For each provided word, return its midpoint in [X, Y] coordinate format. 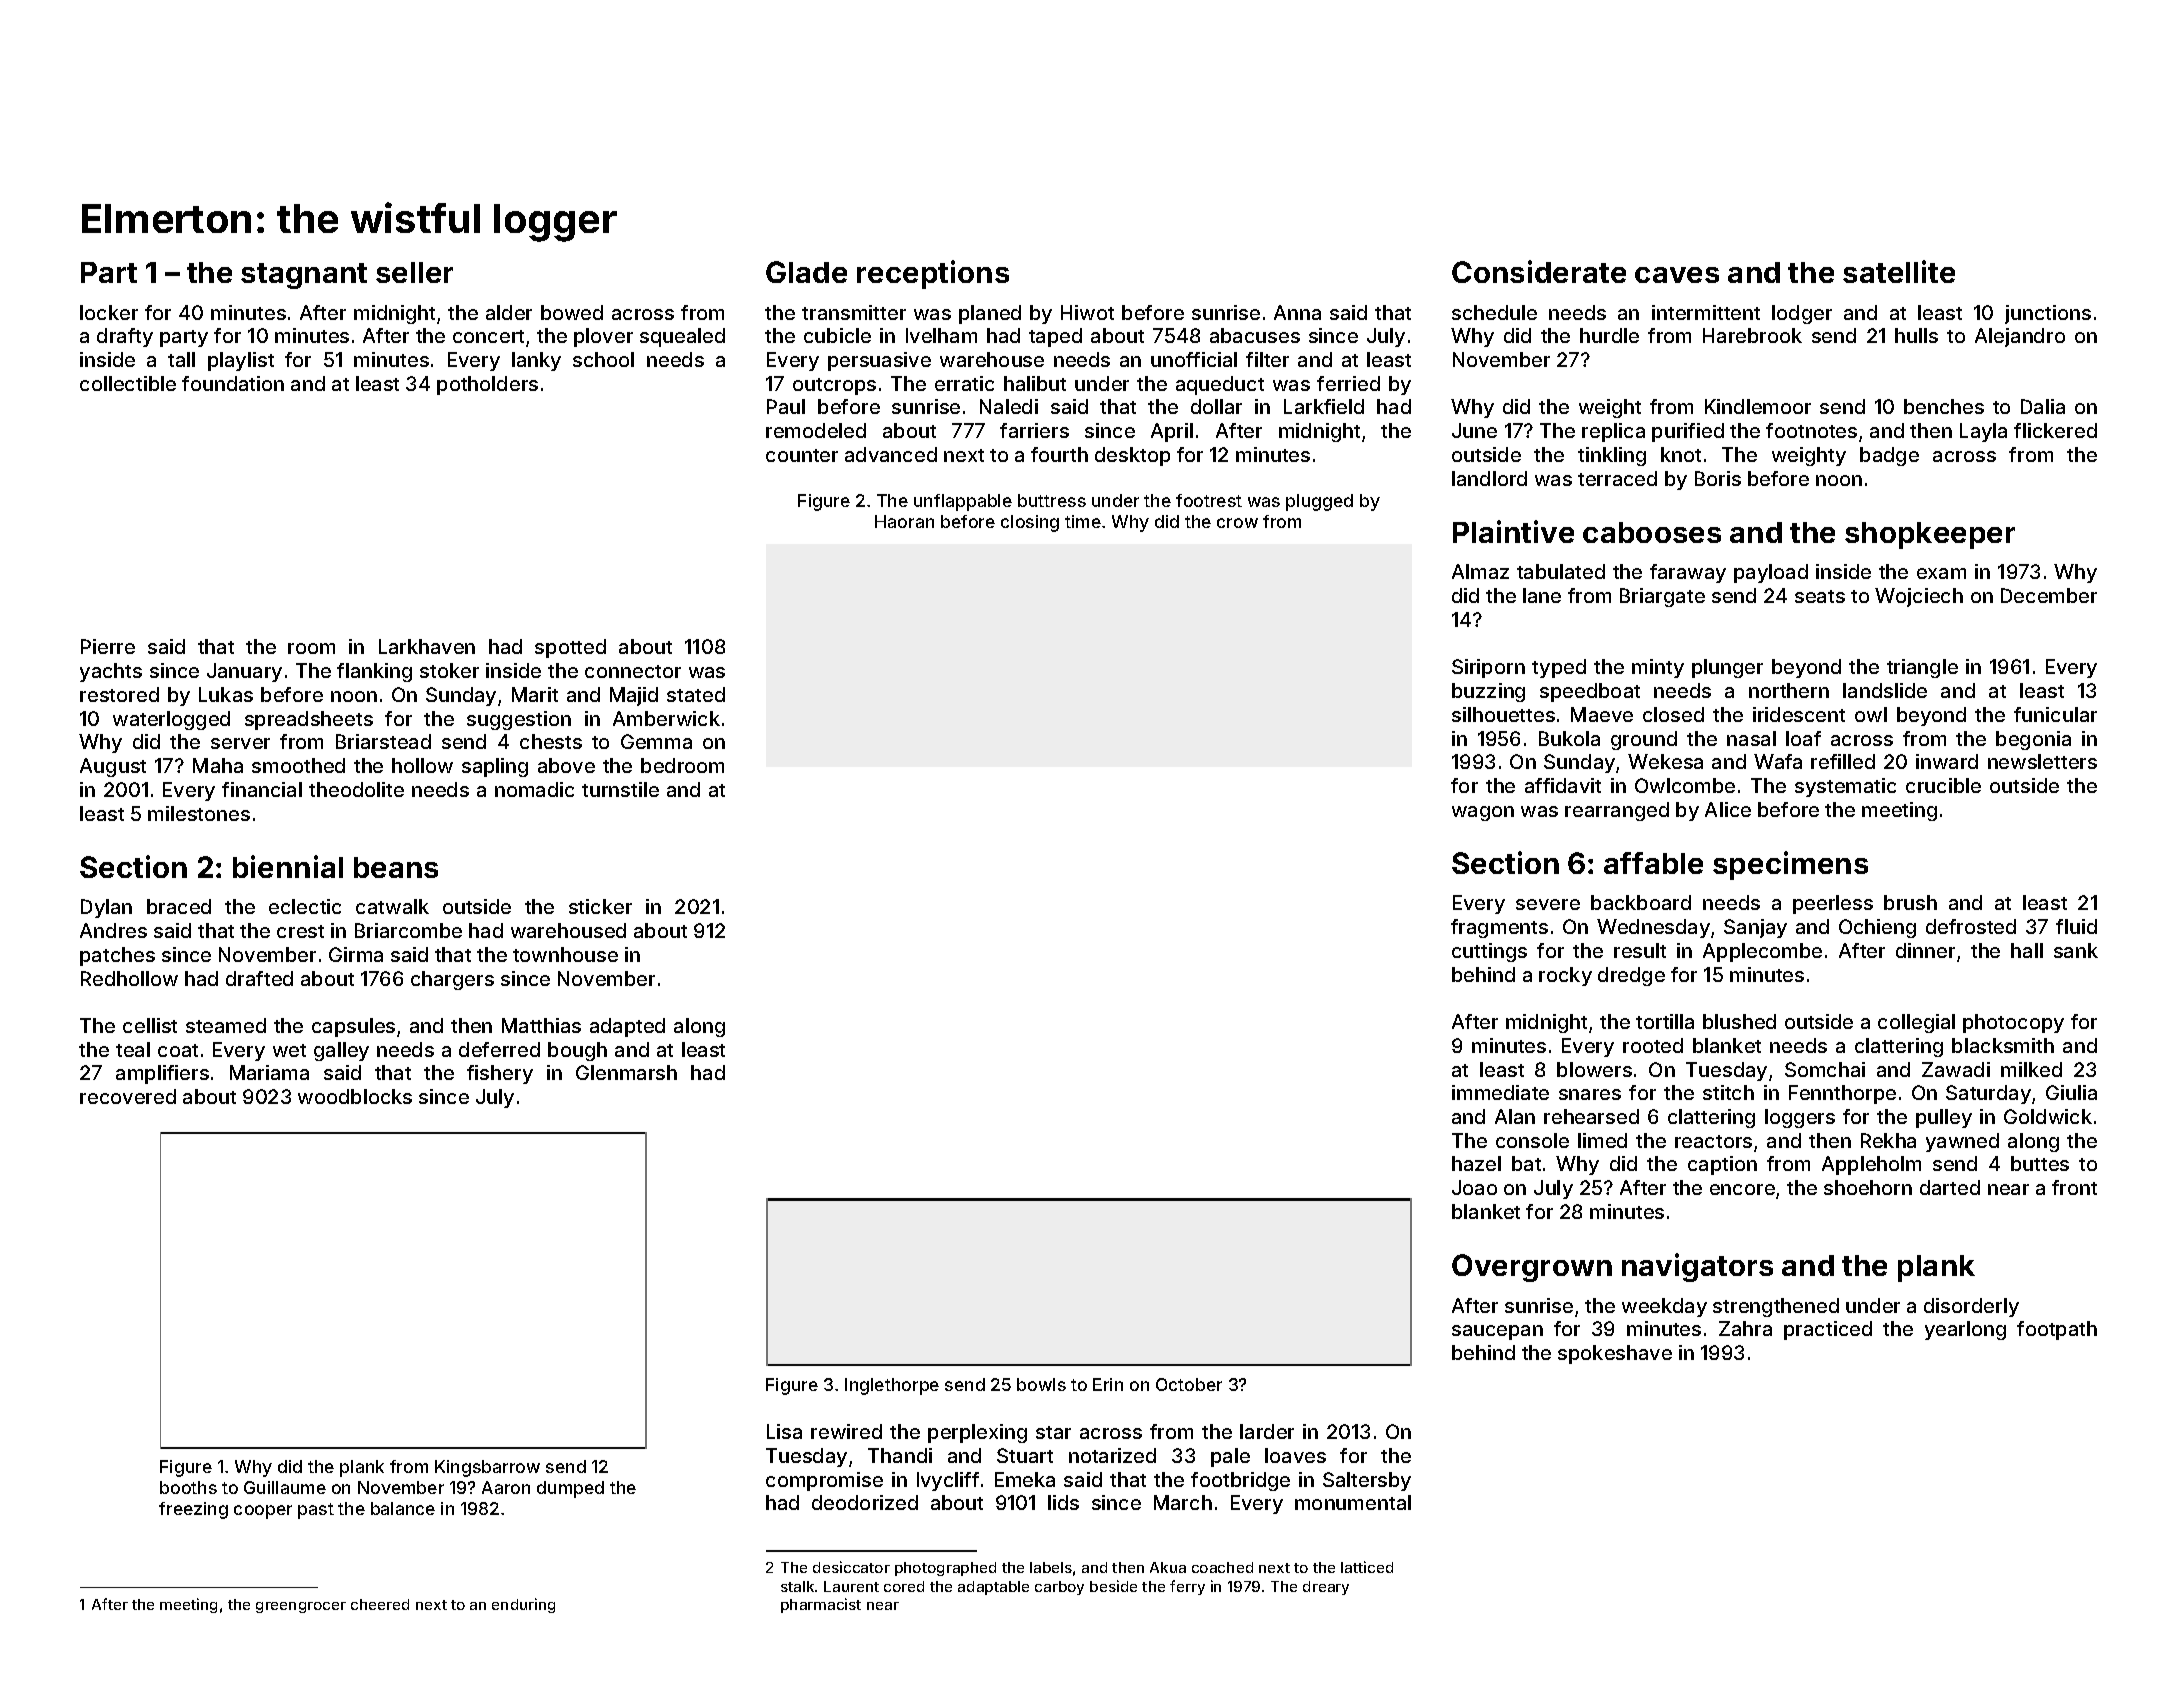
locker [109, 312]
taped [1055, 337]
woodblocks [355, 1096]
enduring [523, 1605]
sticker [600, 906]
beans [396, 867]
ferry [1187, 1587]
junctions [2048, 314]
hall [2027, 950]
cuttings [1489, 952]
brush [1910, 902]
